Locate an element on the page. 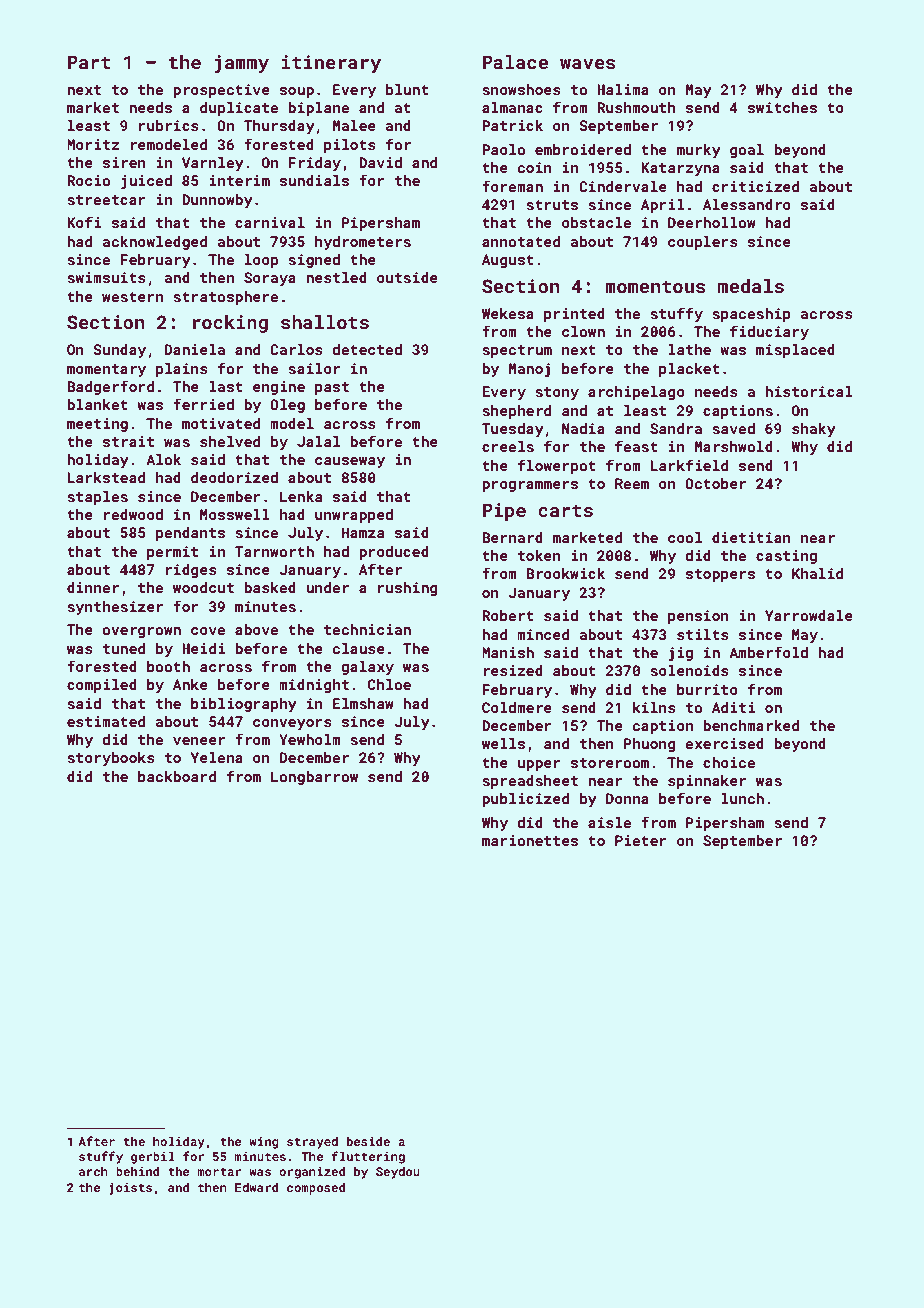 Image resolution: width=924 pixels, height=1308 pixels. Cindervale is located at coordinates (623, 186).
